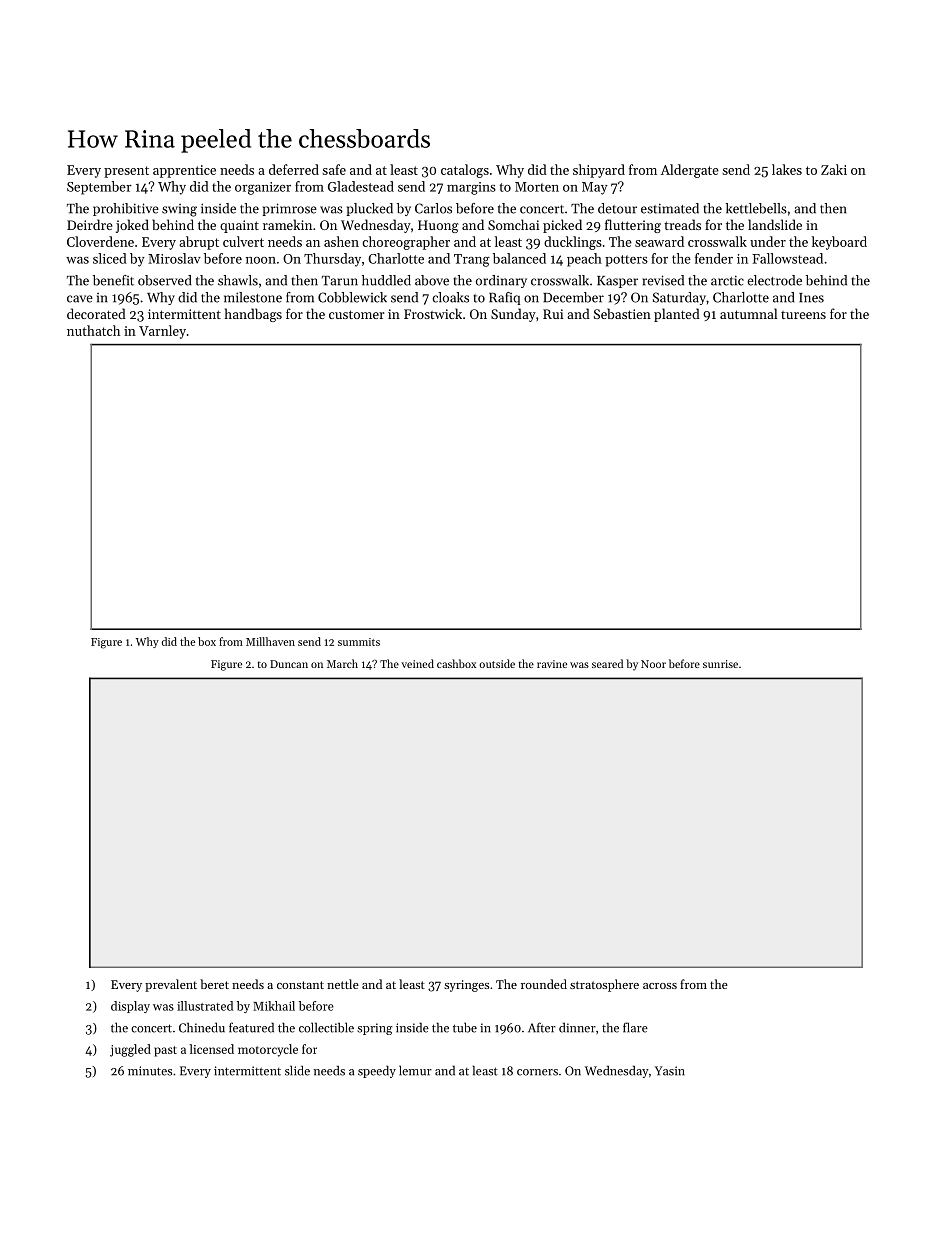 Image resolution: width=952 pixels, height=1233 pixels. What do you see at coordinates (334, 169) in the screenshot?
I see `safe` at bounding box center [334, 169].
